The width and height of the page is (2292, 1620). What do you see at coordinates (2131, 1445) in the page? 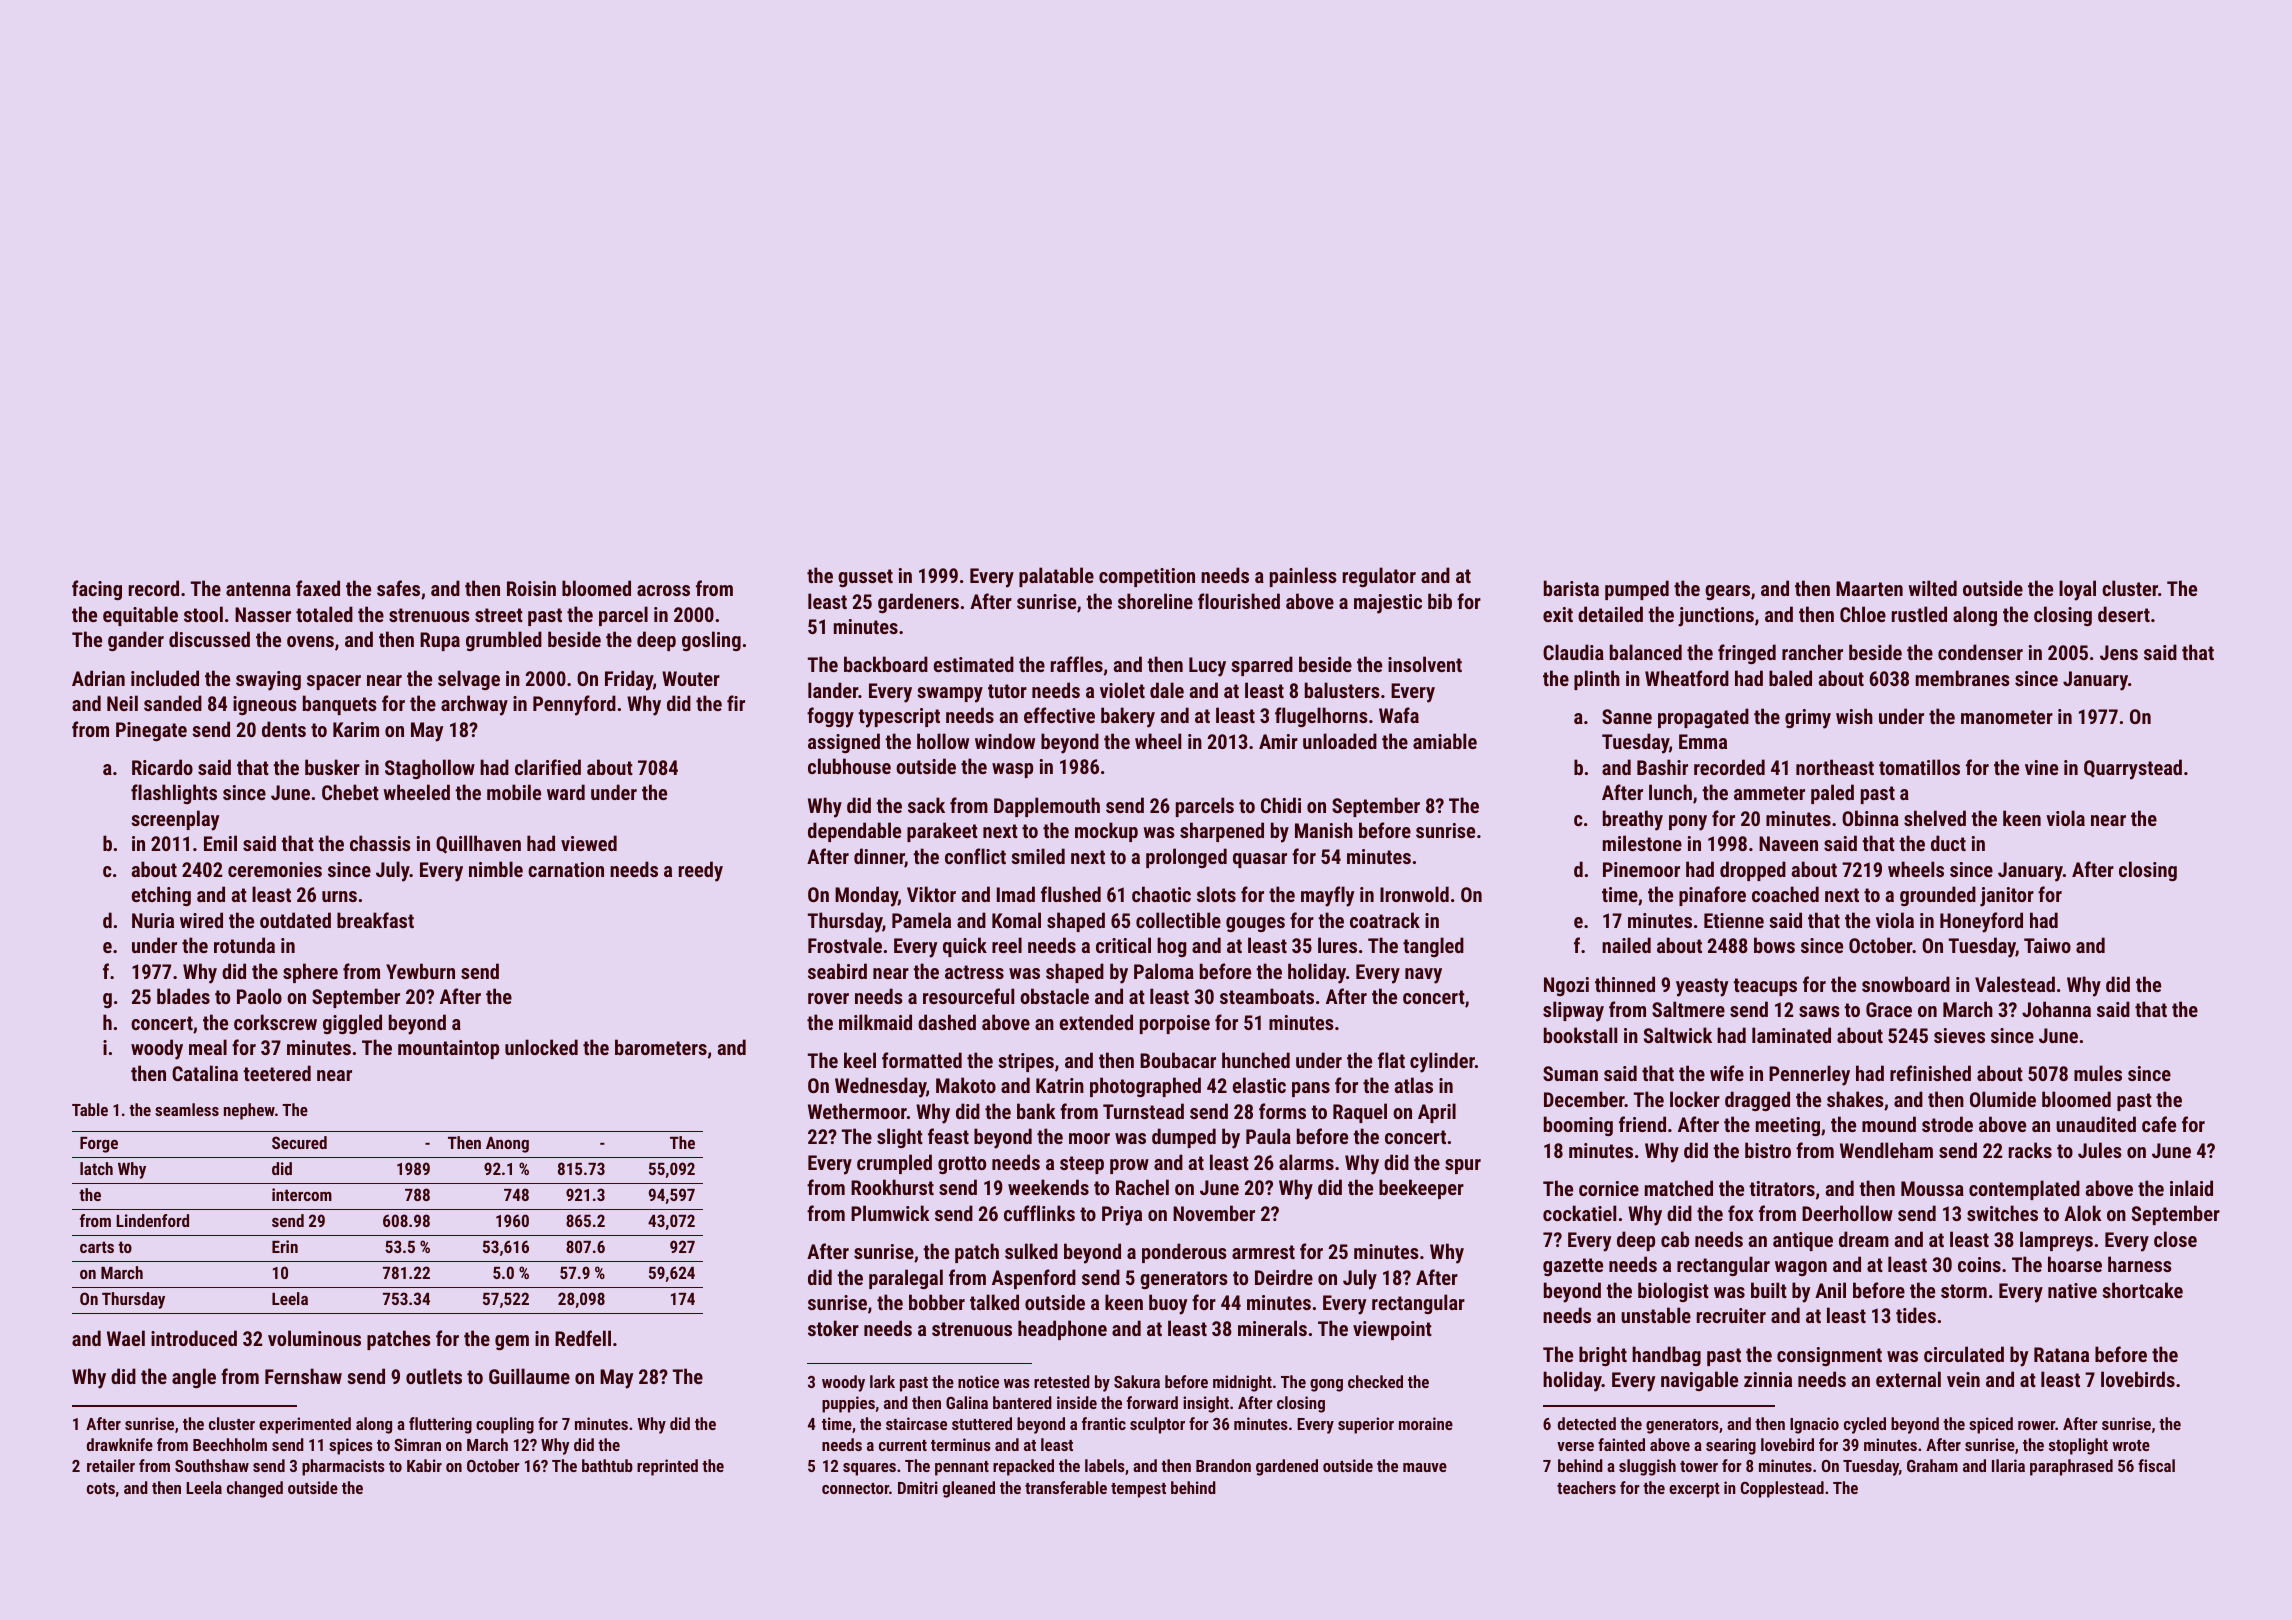
I see `wrote` at bounding box center [2131, 1445].
